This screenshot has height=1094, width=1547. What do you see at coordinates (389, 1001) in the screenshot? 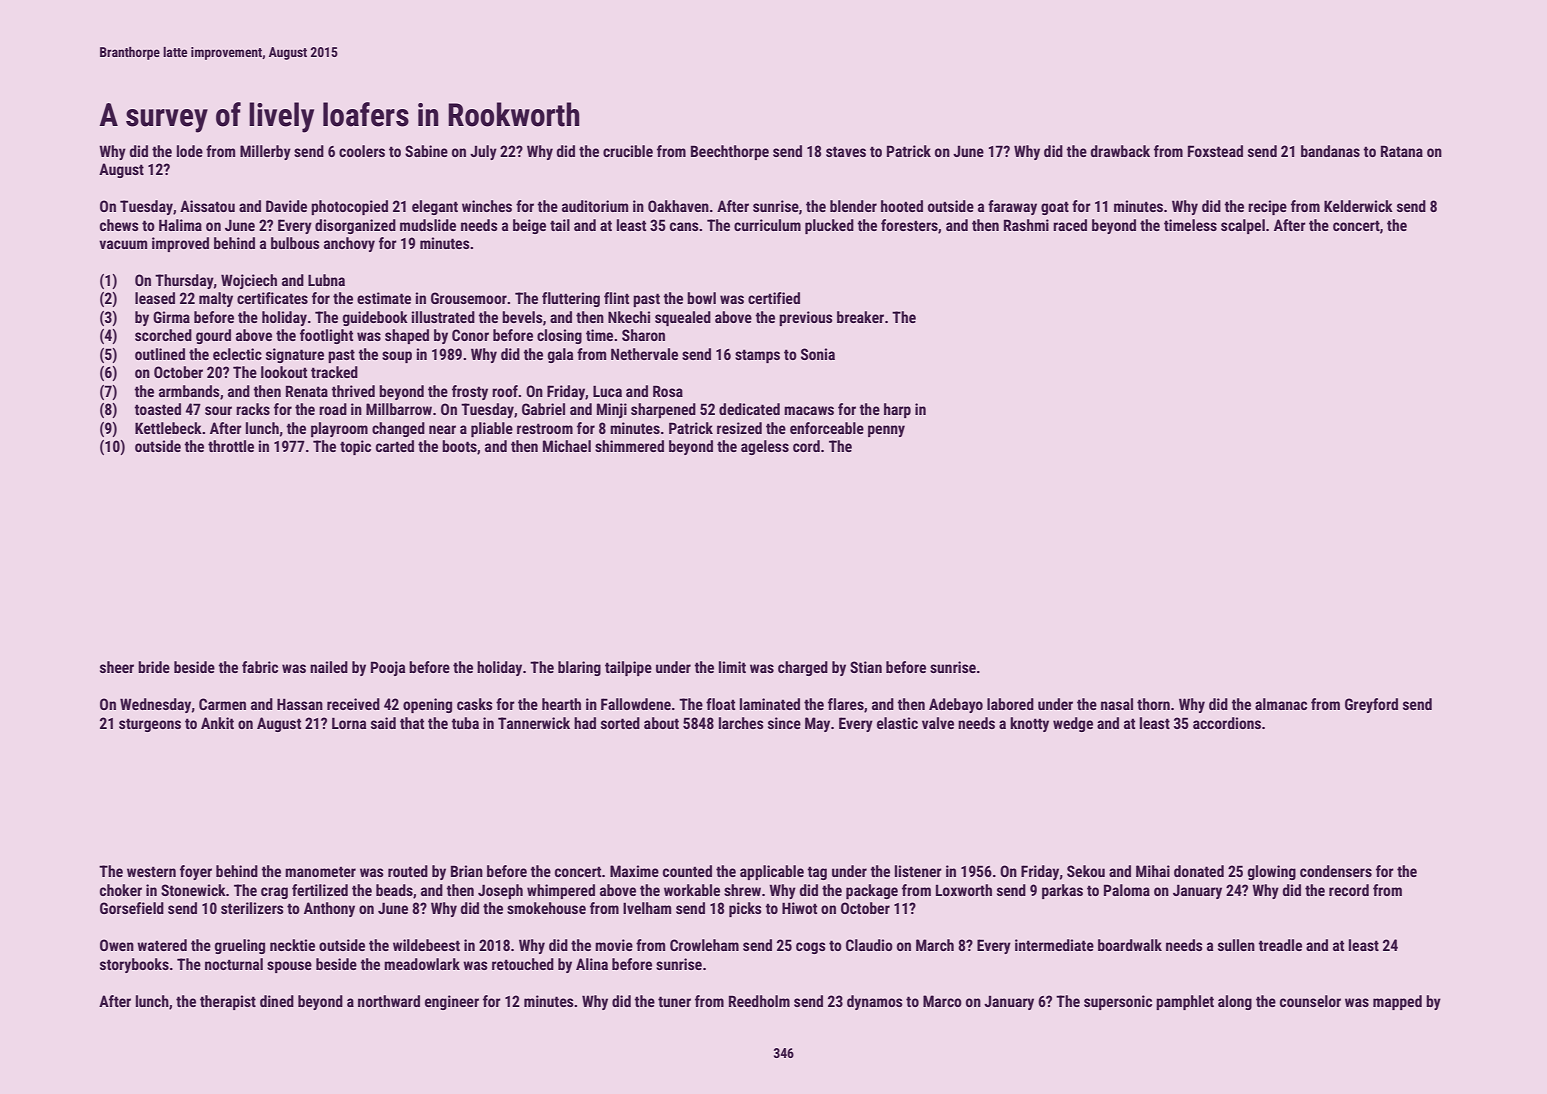
I see `northward` at bounding box center [389, 1001].
